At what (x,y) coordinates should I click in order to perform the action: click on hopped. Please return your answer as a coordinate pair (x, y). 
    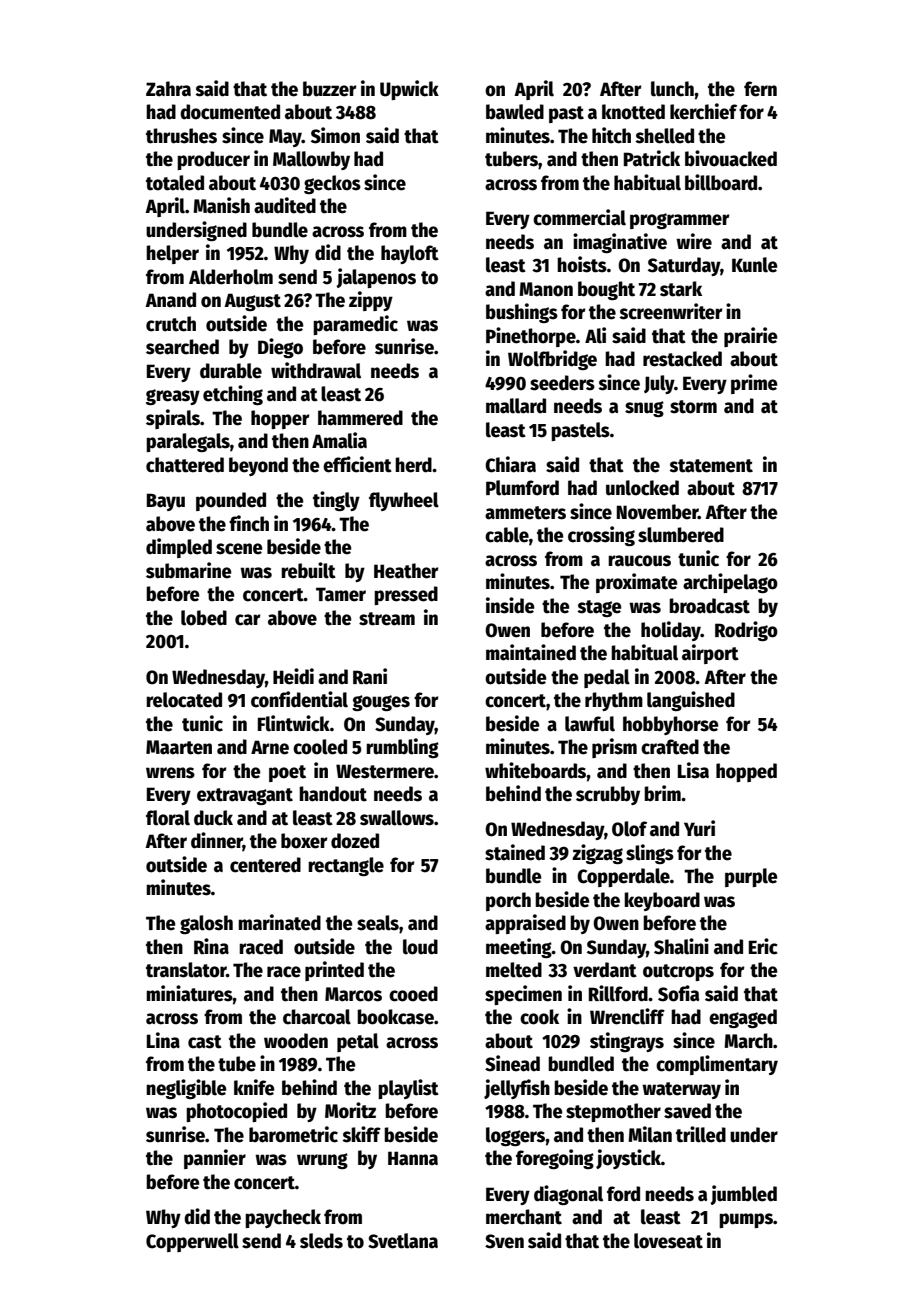
    Looking at the image, I should click on (746, 772).
